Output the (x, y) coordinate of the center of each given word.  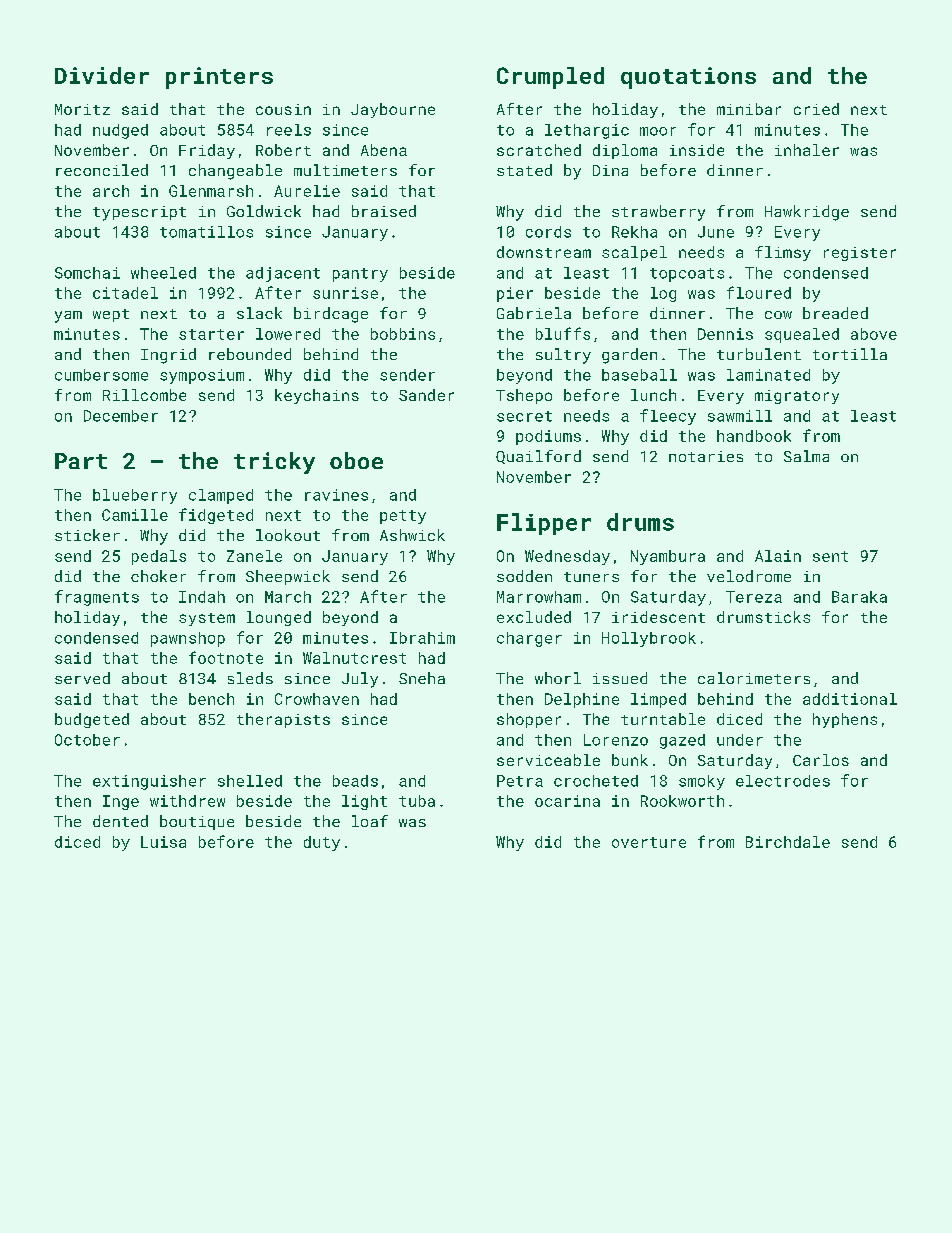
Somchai (87, 273)
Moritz (82, 109)
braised (384, 211)
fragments (97, 598)
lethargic (587, 131)
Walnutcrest (354, 658)
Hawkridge (807, 213)
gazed (682, 741)
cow (778, 315)
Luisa (163, 842)
